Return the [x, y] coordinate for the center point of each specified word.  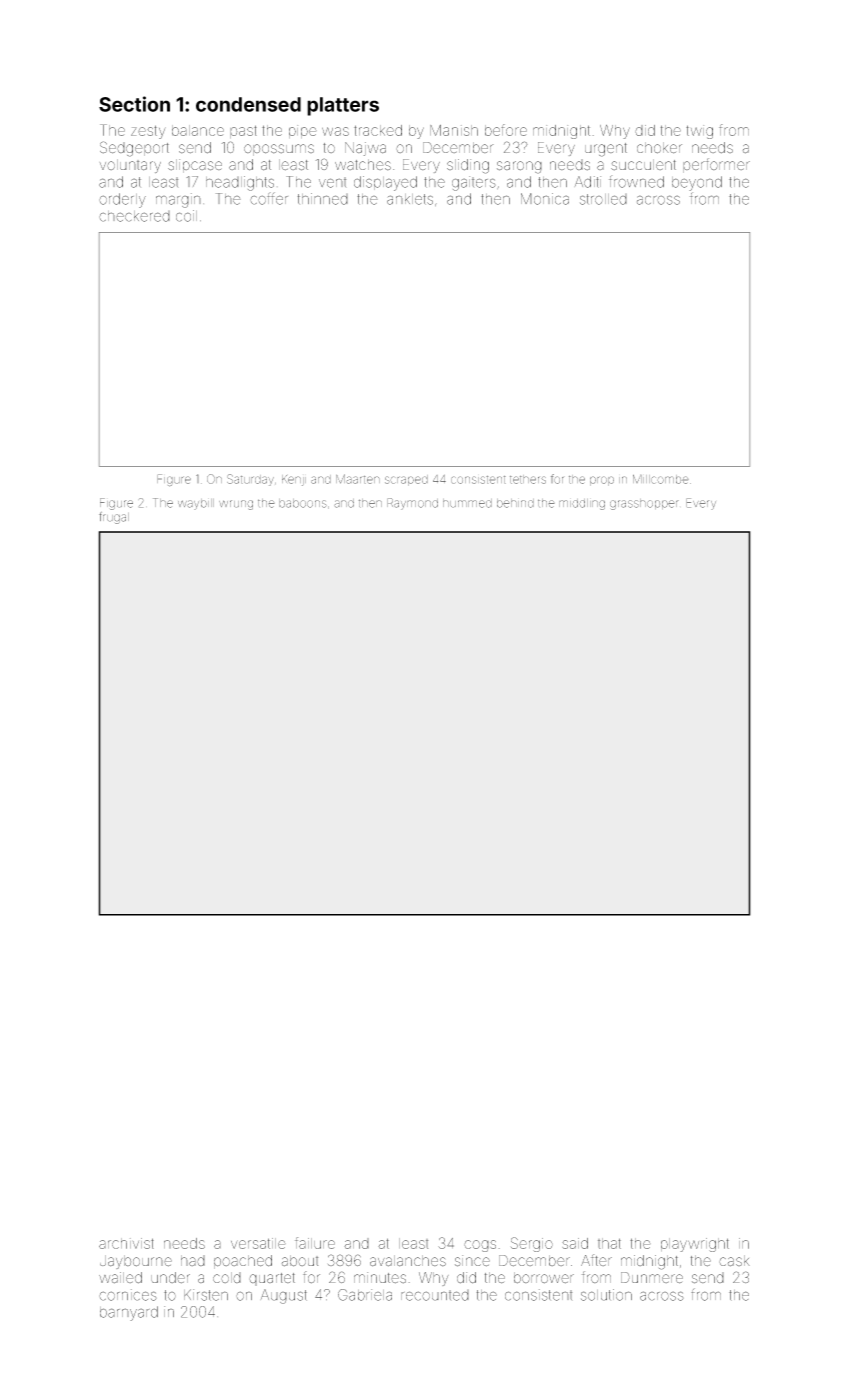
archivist [126, 1243]
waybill [196, 504]
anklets [410, 199]
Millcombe [661, 479]
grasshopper [644, 504]
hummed [467, 503]
